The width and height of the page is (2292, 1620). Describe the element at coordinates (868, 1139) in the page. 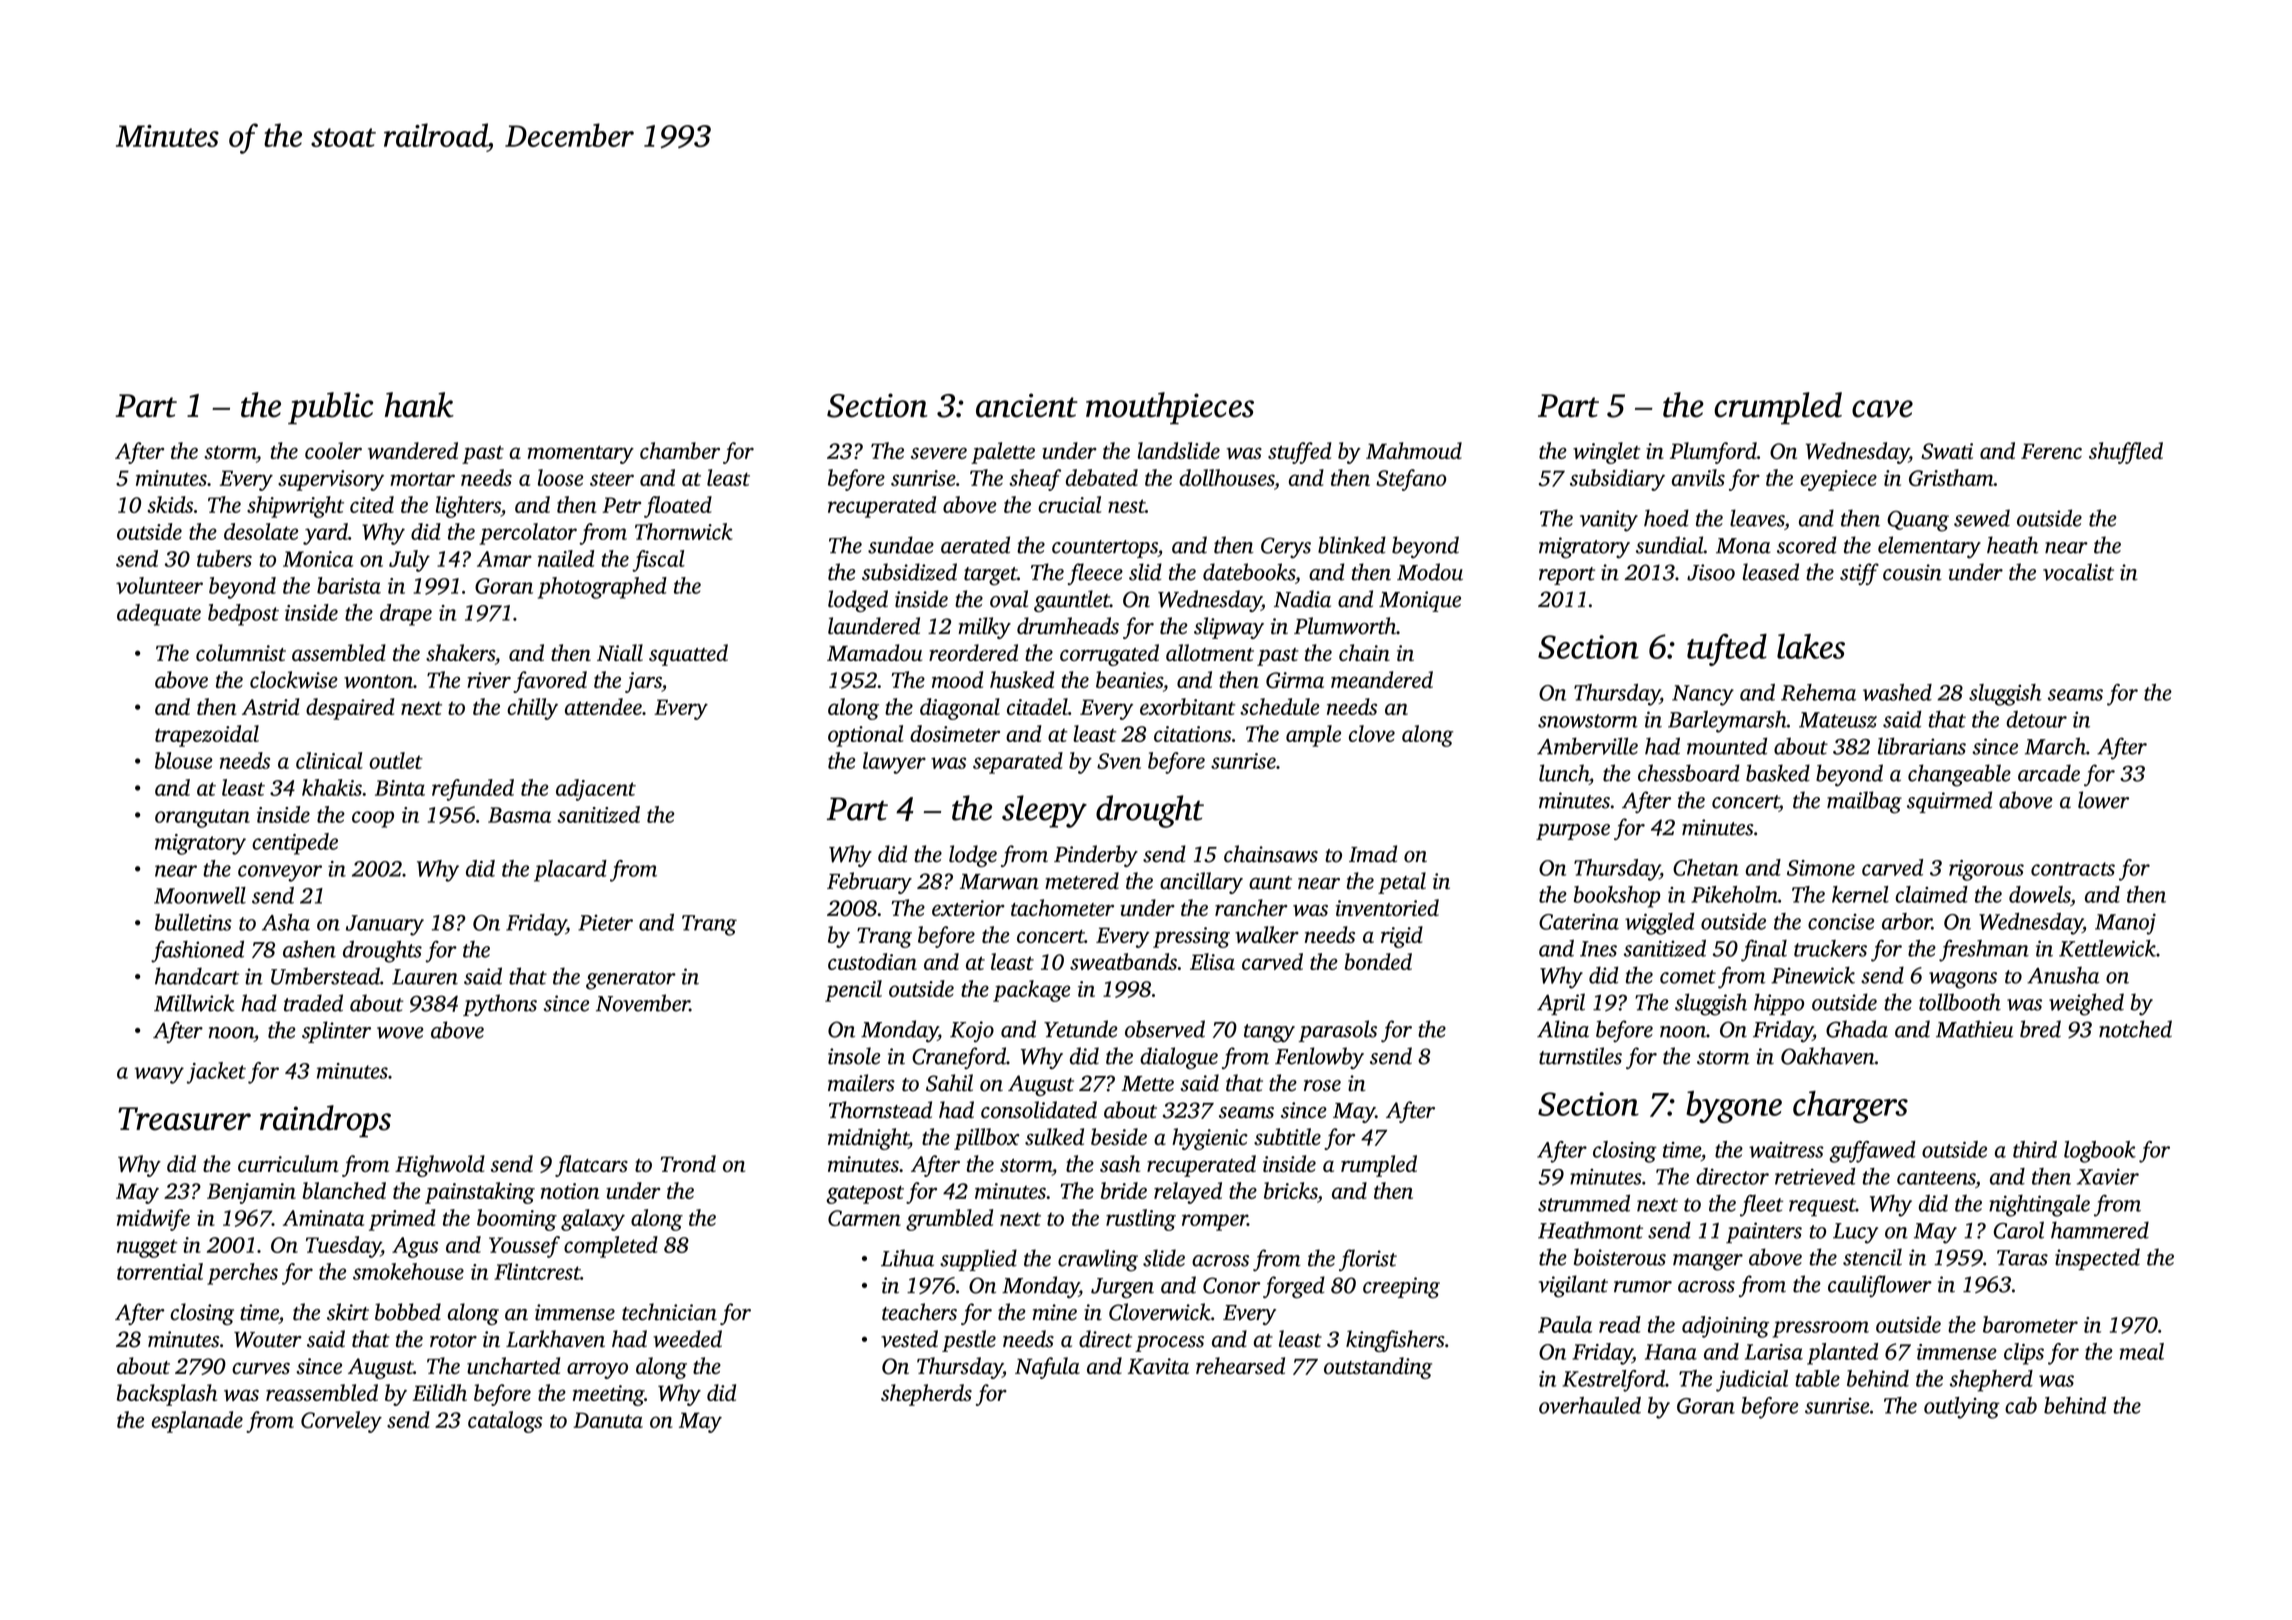

I see `midnight` at that location.
